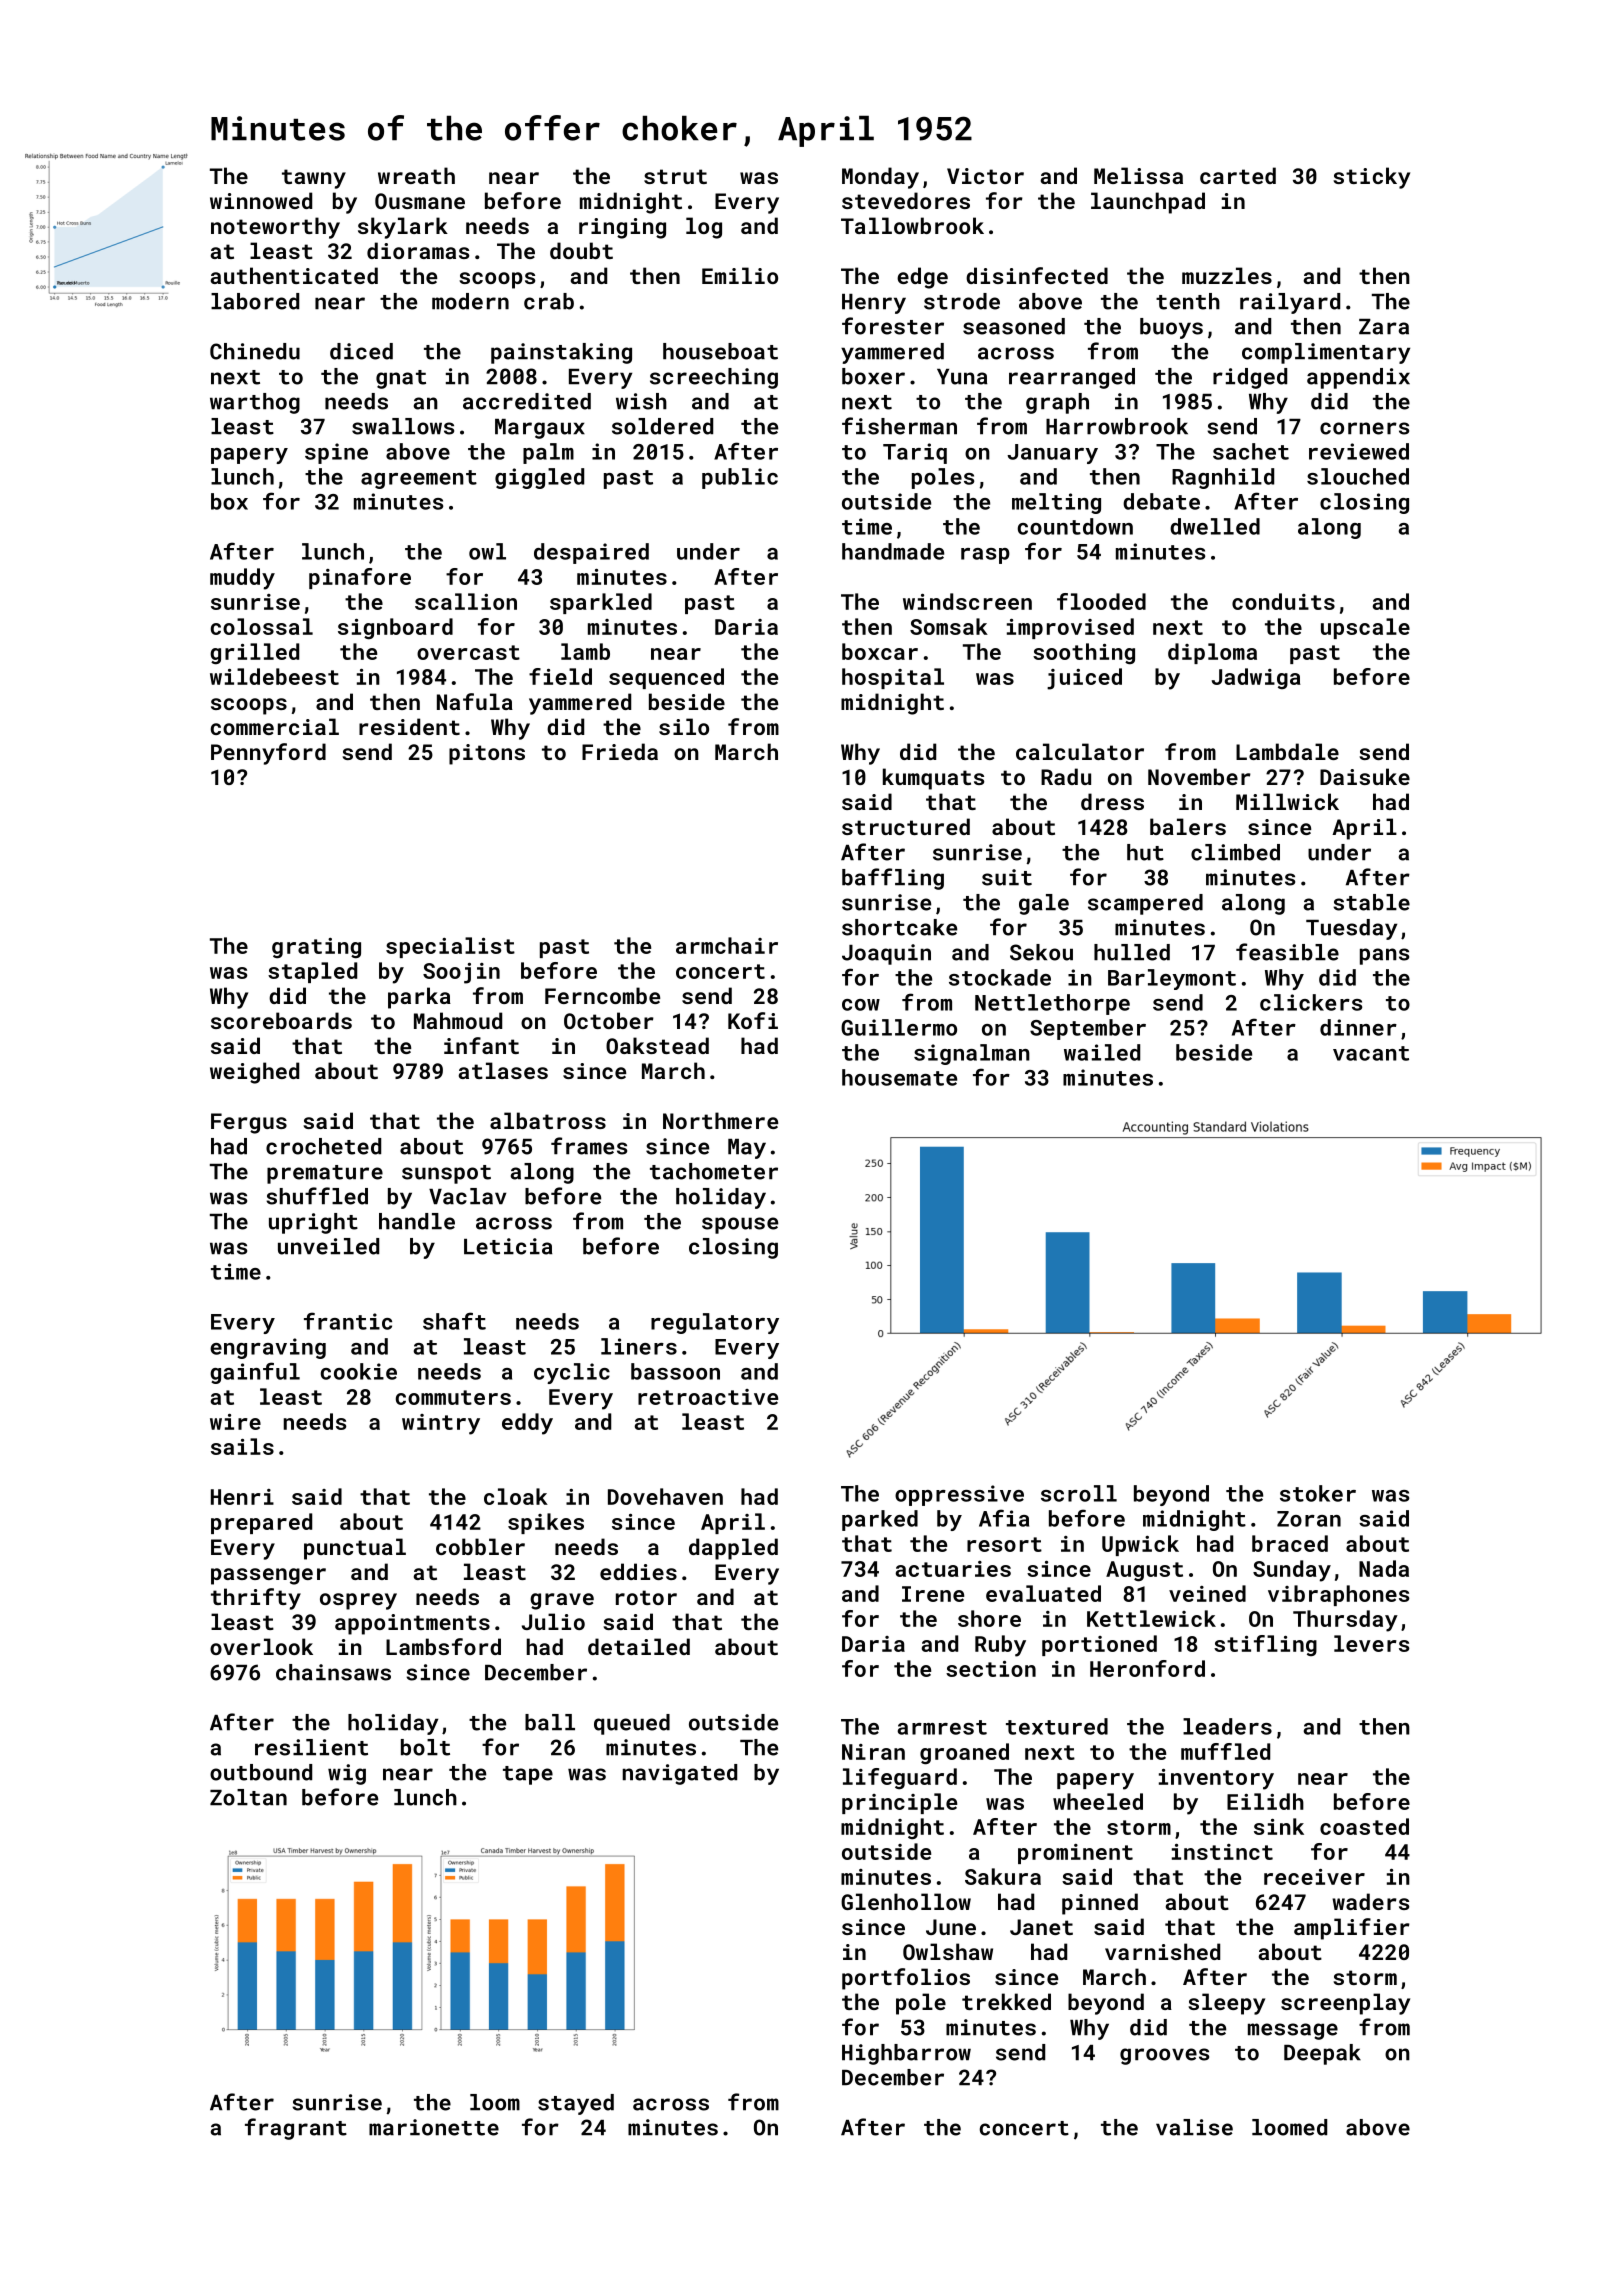 This page has width=1620, height=2292. What do you see at coordinates (933, 779) in the page?
I see `kumquats` at bounding box center [933, 779].
